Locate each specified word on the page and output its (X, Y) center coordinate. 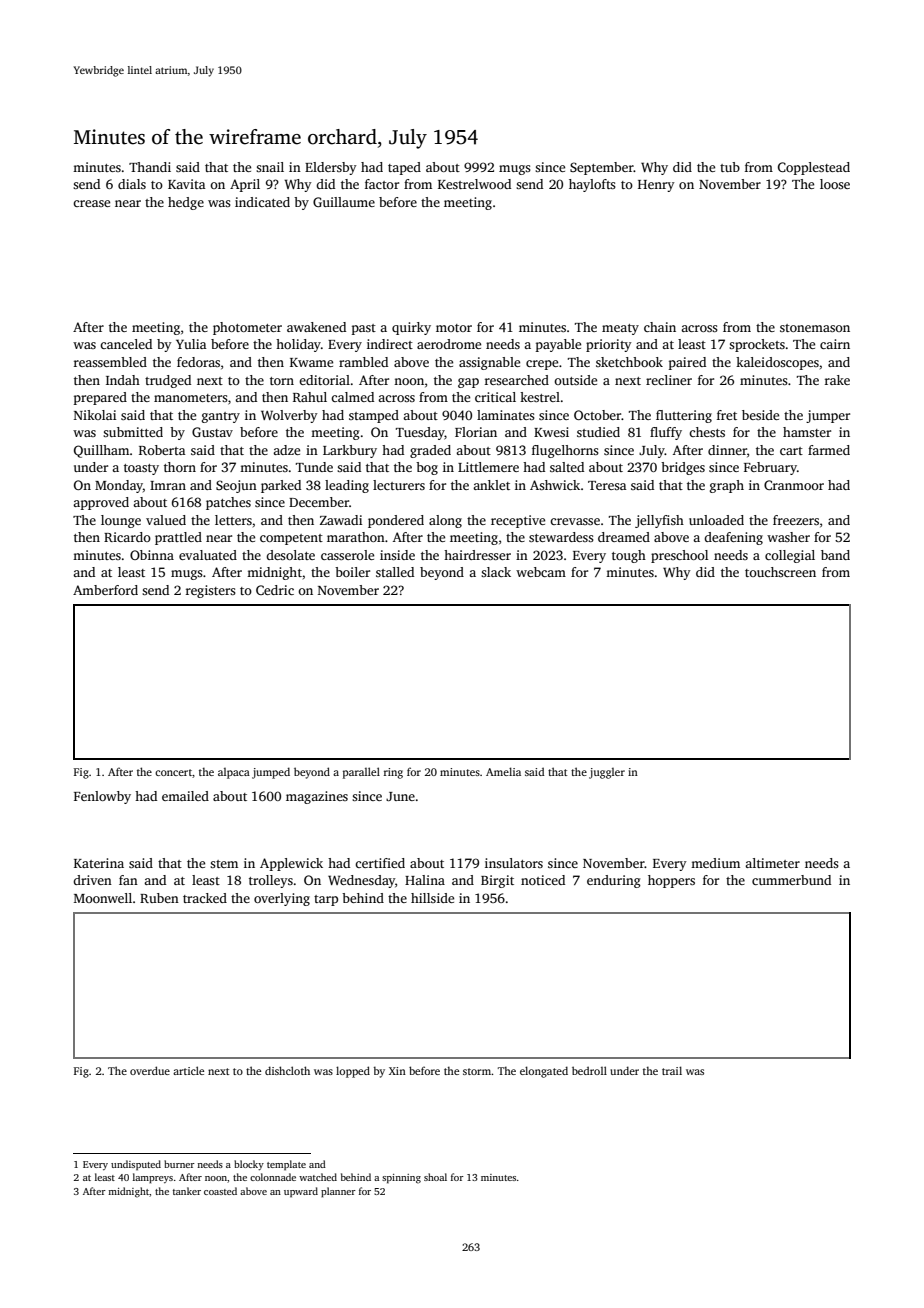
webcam (541, 572)
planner (338, 1192)
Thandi (150, 167)
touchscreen (780, 572)
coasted (220, 1191)
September (602, 168)
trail (672, 1070)
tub (730, 167)
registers (211, 591)
